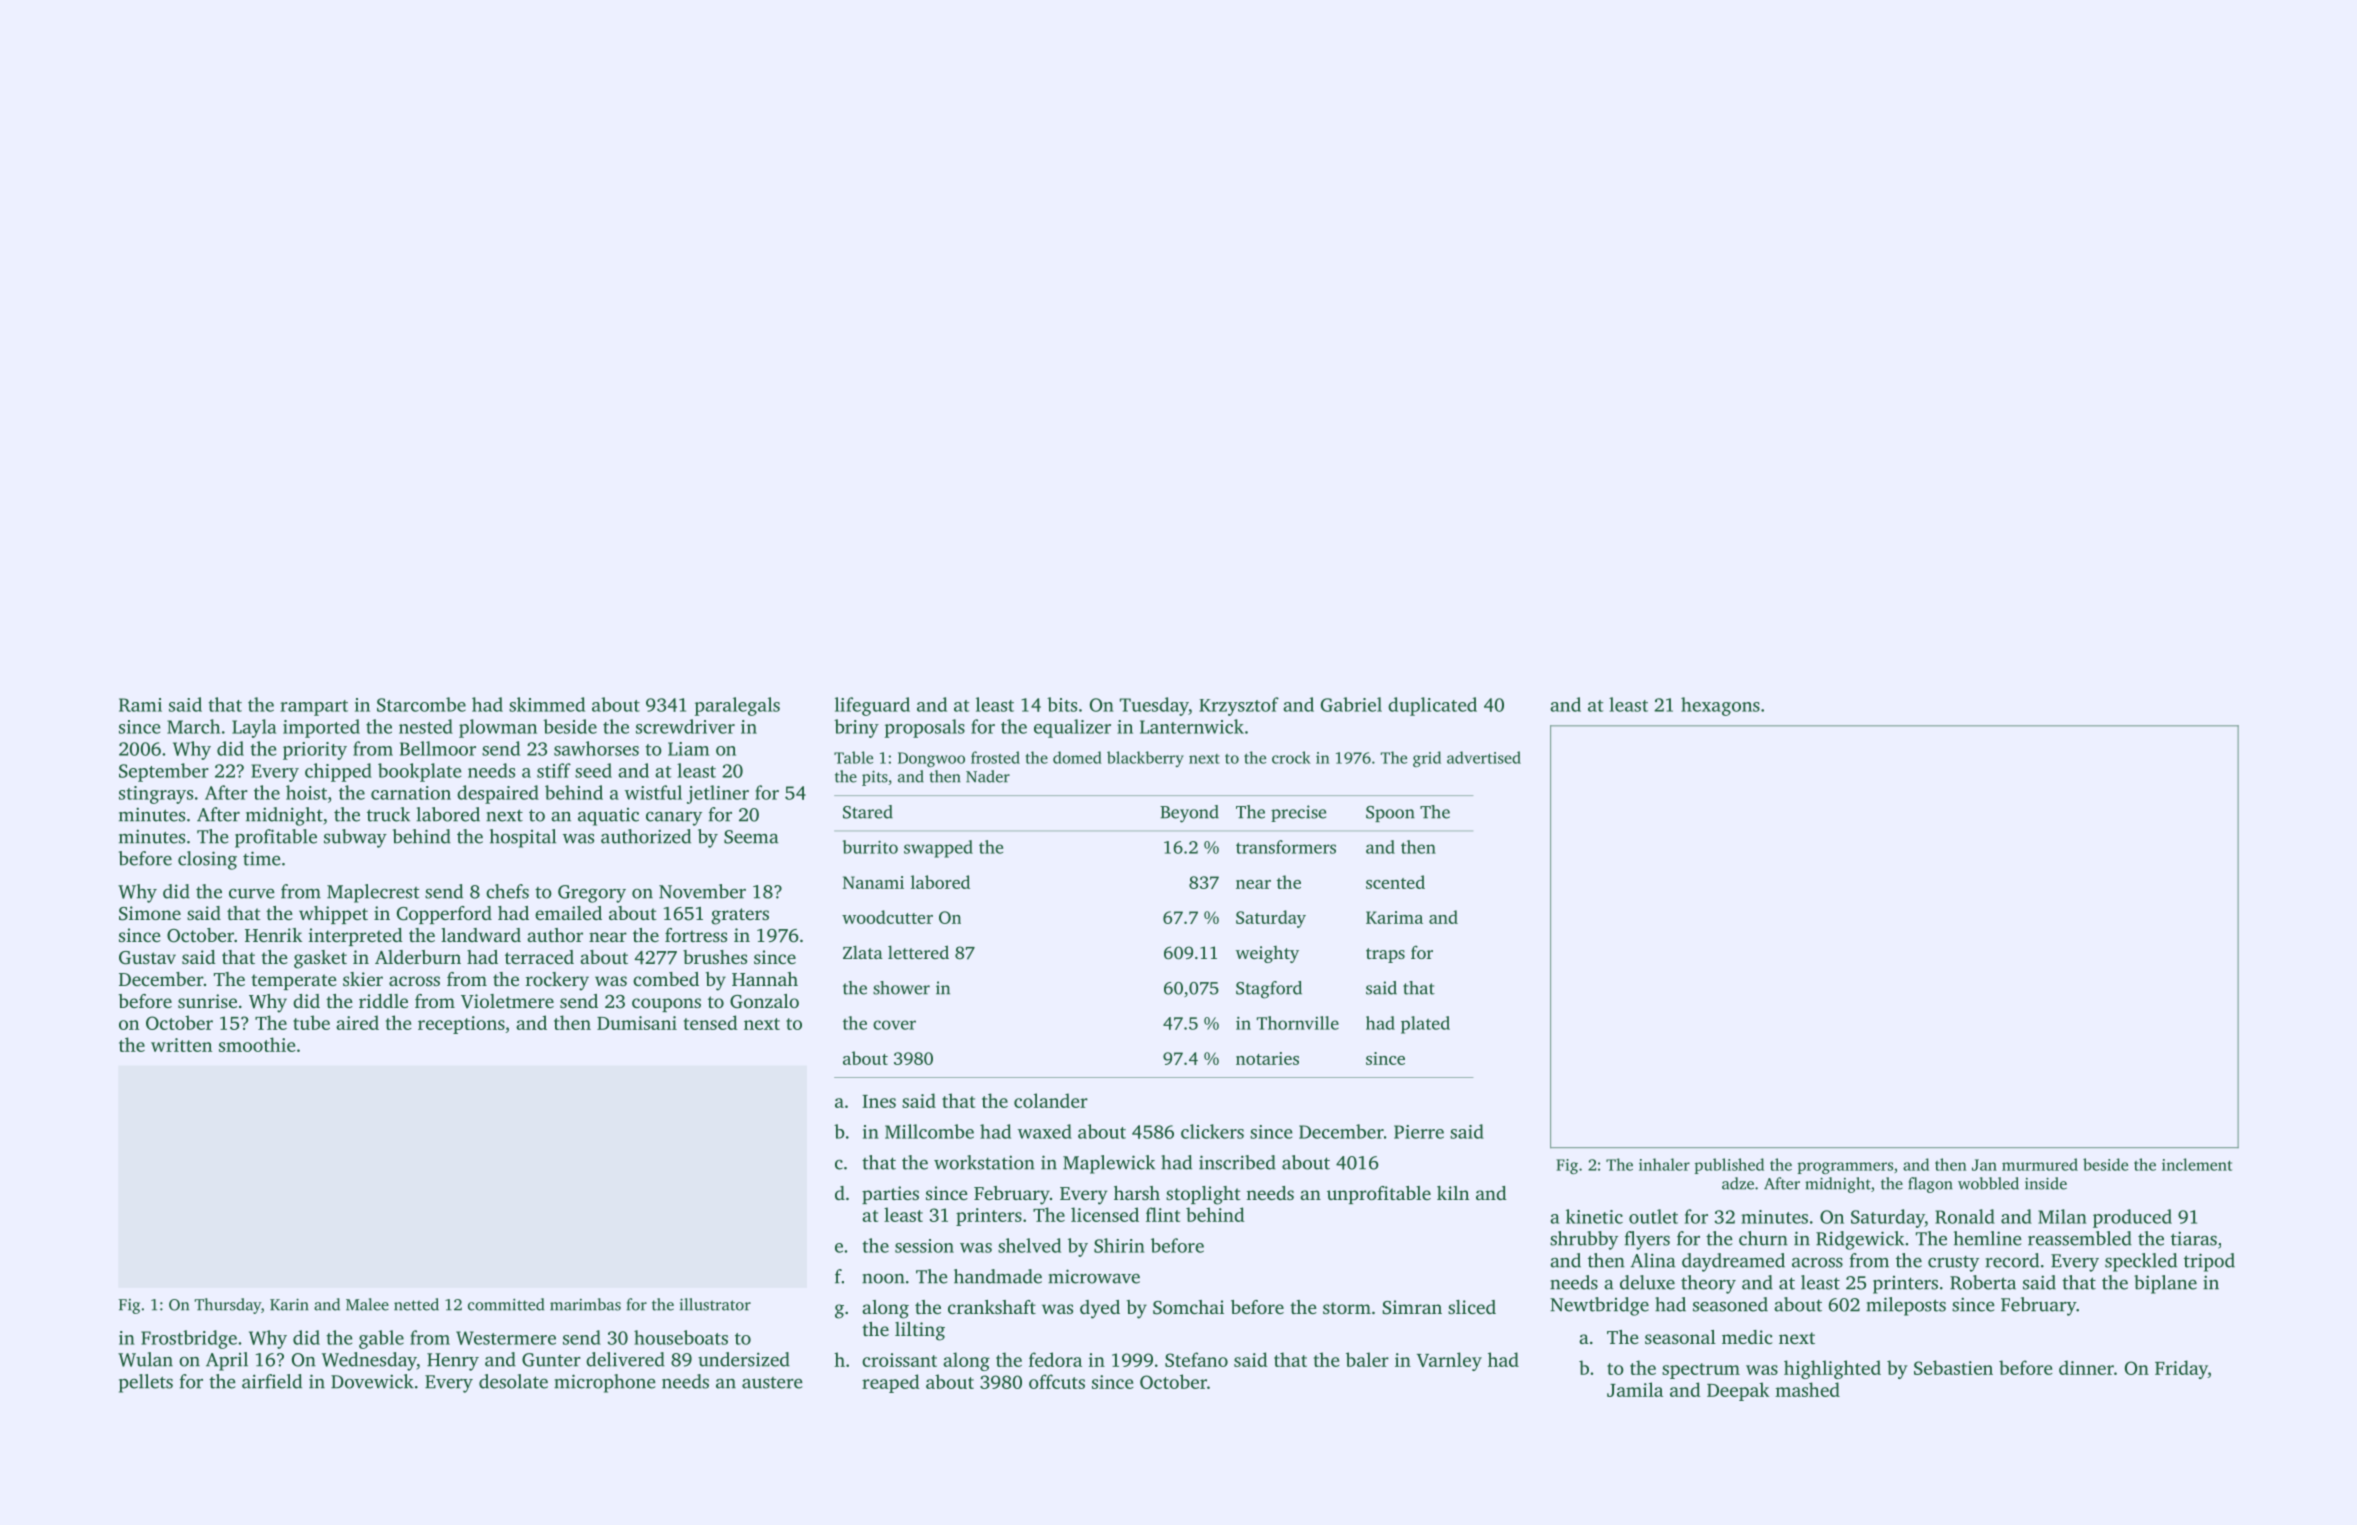  Describe the element at coordinates (2132, 1218) in the image. I see `produced` at that location.
